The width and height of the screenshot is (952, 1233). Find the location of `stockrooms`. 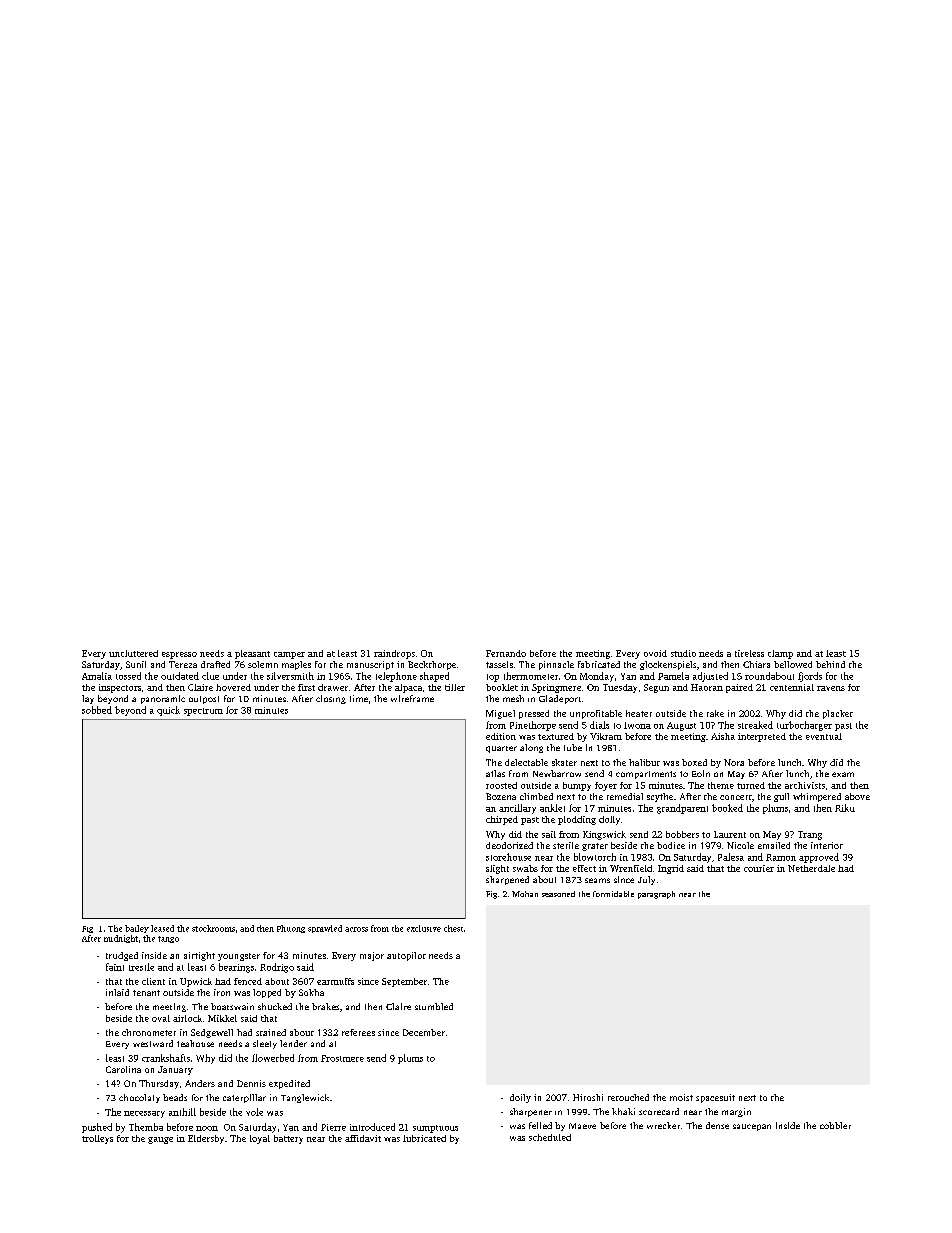

stockrooms is located at coordinates (213, 928).
